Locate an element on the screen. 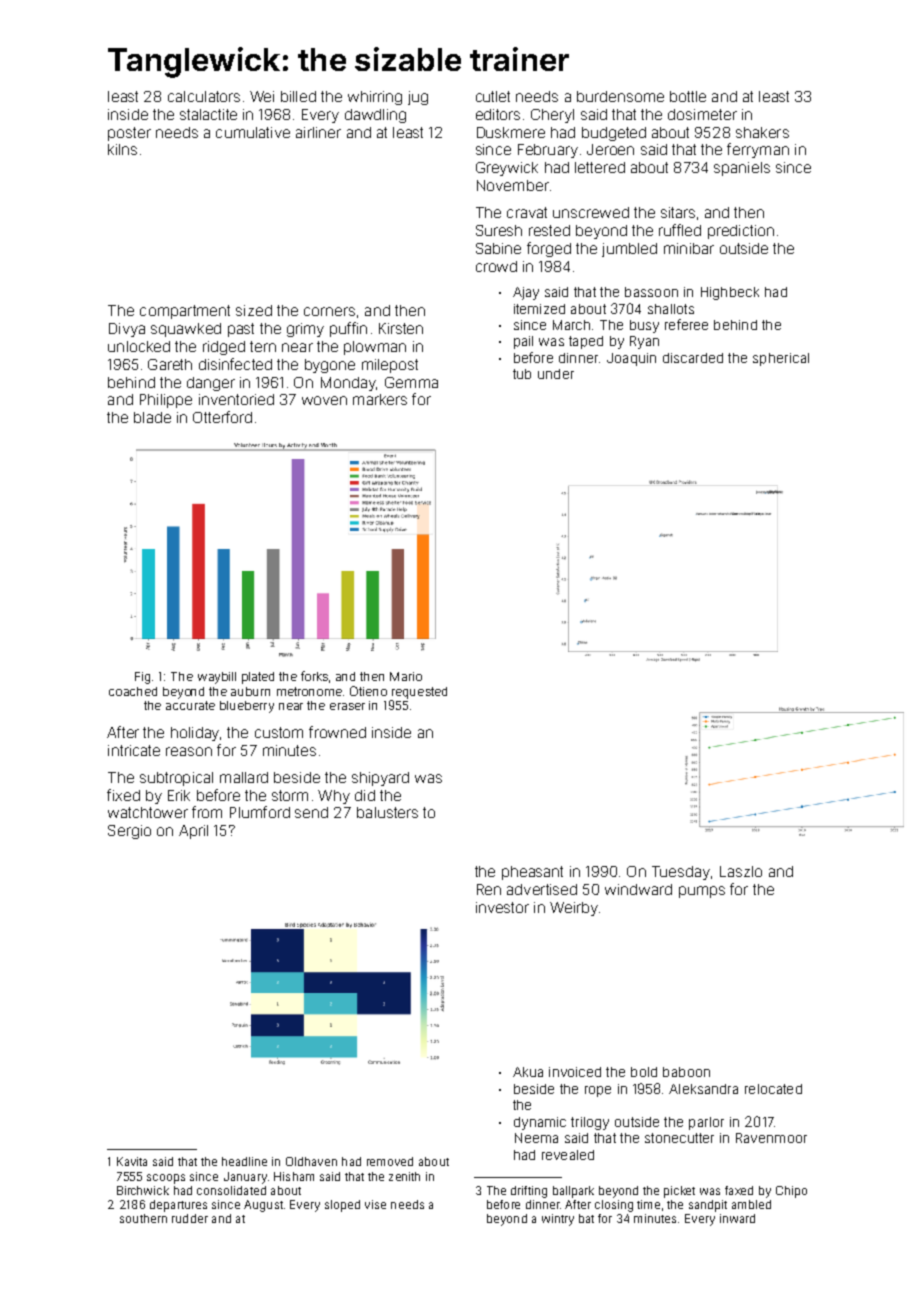 The image size is (924, 1308). Plumford is located at coordinates (260, 812).
